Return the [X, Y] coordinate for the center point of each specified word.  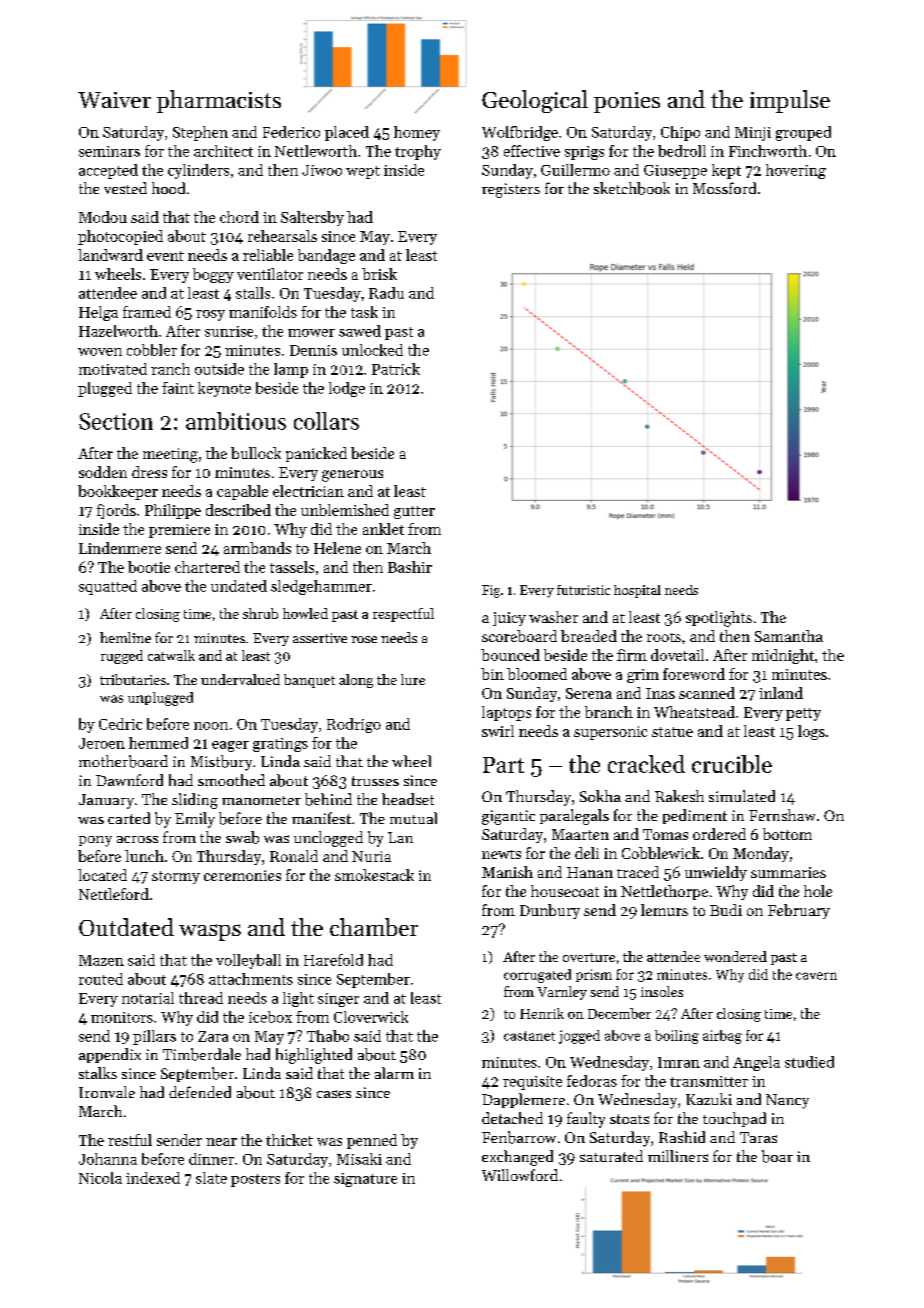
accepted [108, 171]
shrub [260, 613]
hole [818, 891]
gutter [414, 512]
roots [664, 637]
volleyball [248, 961]
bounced [510, 655]
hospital [637, 591]
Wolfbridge [520, 133]
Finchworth [768, 151]
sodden [103, 472]
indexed [153, 1178]
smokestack [374, 875]
